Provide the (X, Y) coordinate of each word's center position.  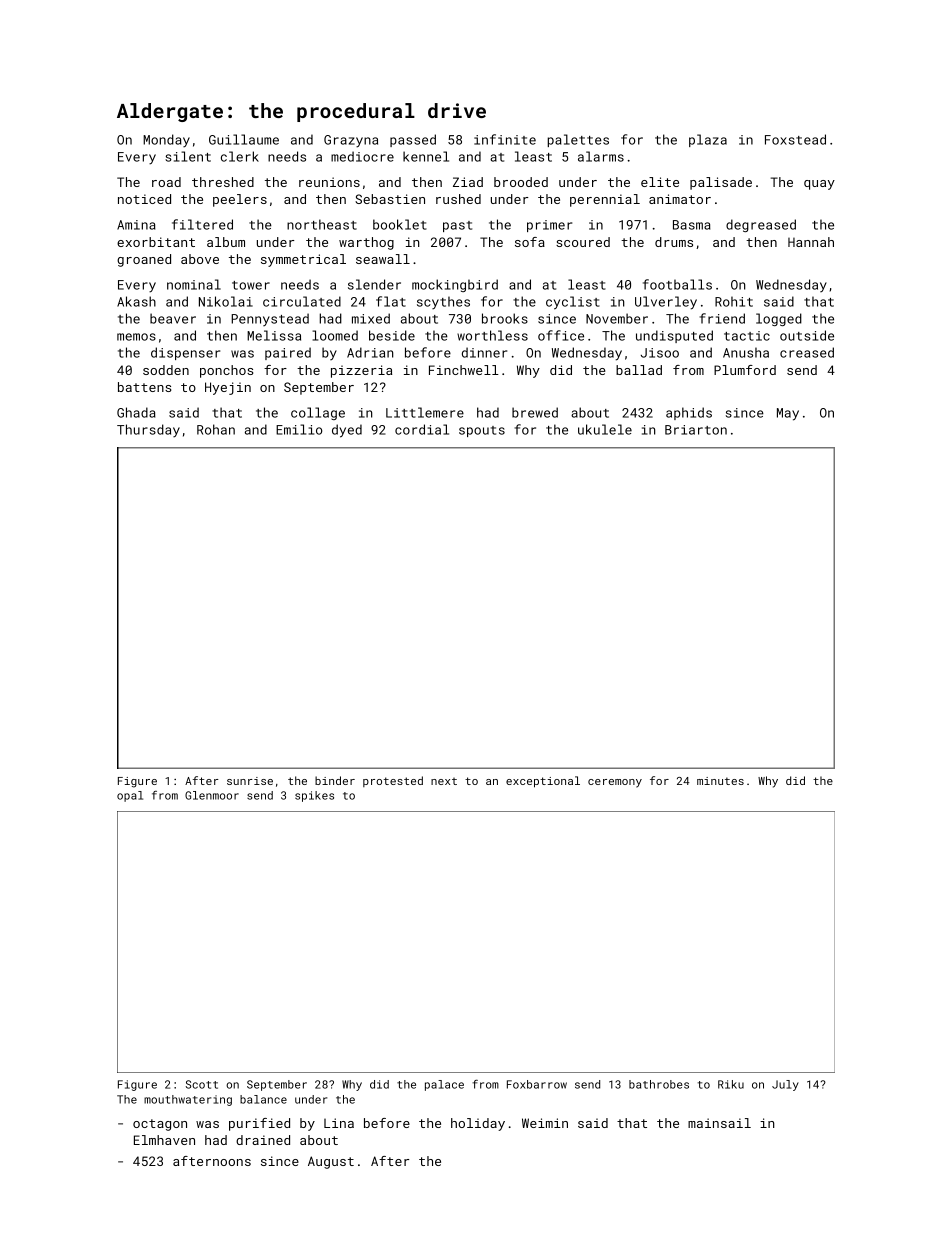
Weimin (545, 1123)
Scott (202, 1084)
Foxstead (795, 139)
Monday (166, 140)
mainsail (719, 1123)
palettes (578, 140)
